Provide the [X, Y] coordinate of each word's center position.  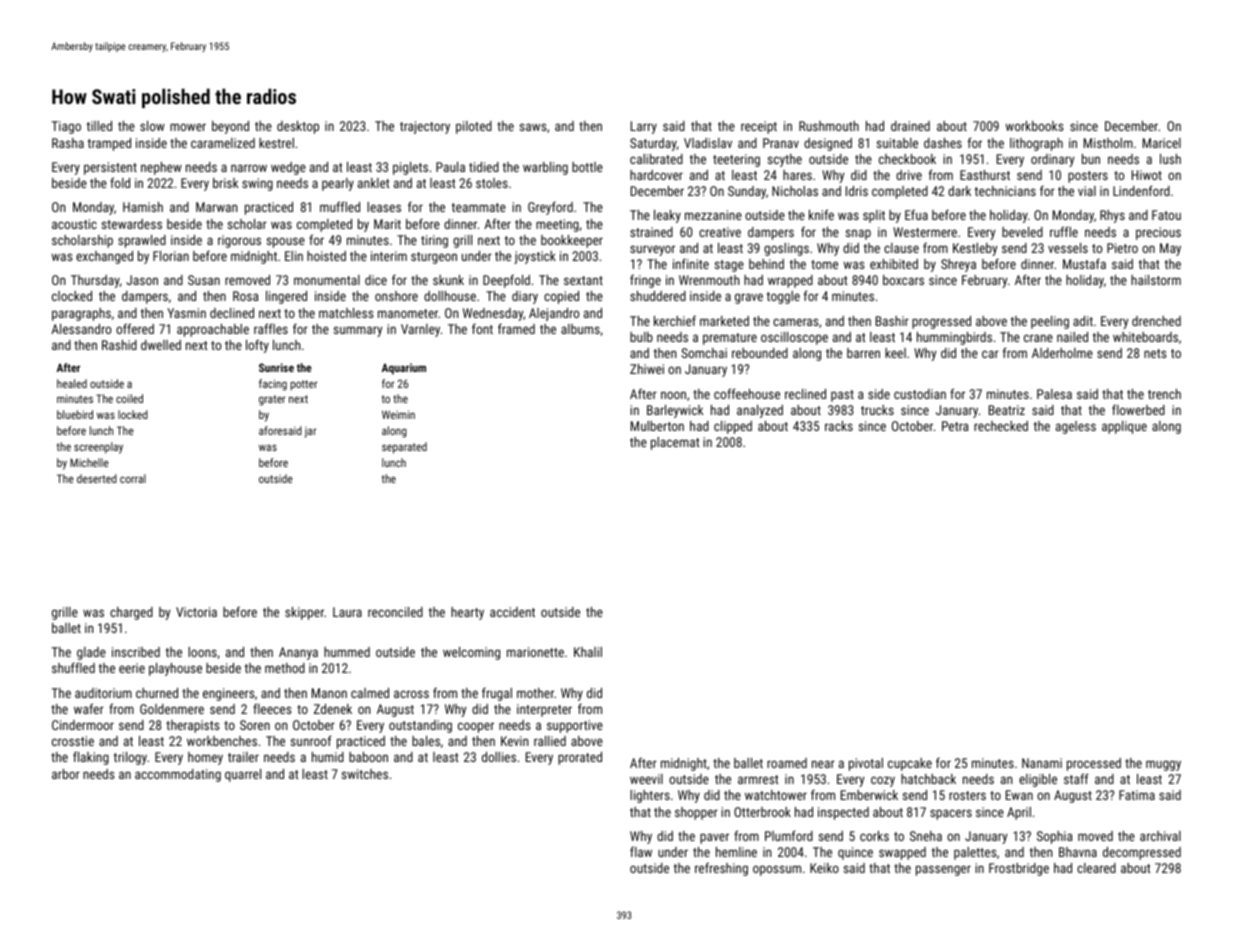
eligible [1038, 780]
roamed [787, 763]
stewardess [132, 224]
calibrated [656, 159]
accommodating [178, 775]
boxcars [903, 280]
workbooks [1034, 126]
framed [516, 328]
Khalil [588, 652]
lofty [257, 346]
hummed [347, 652]
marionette [535, 652]
